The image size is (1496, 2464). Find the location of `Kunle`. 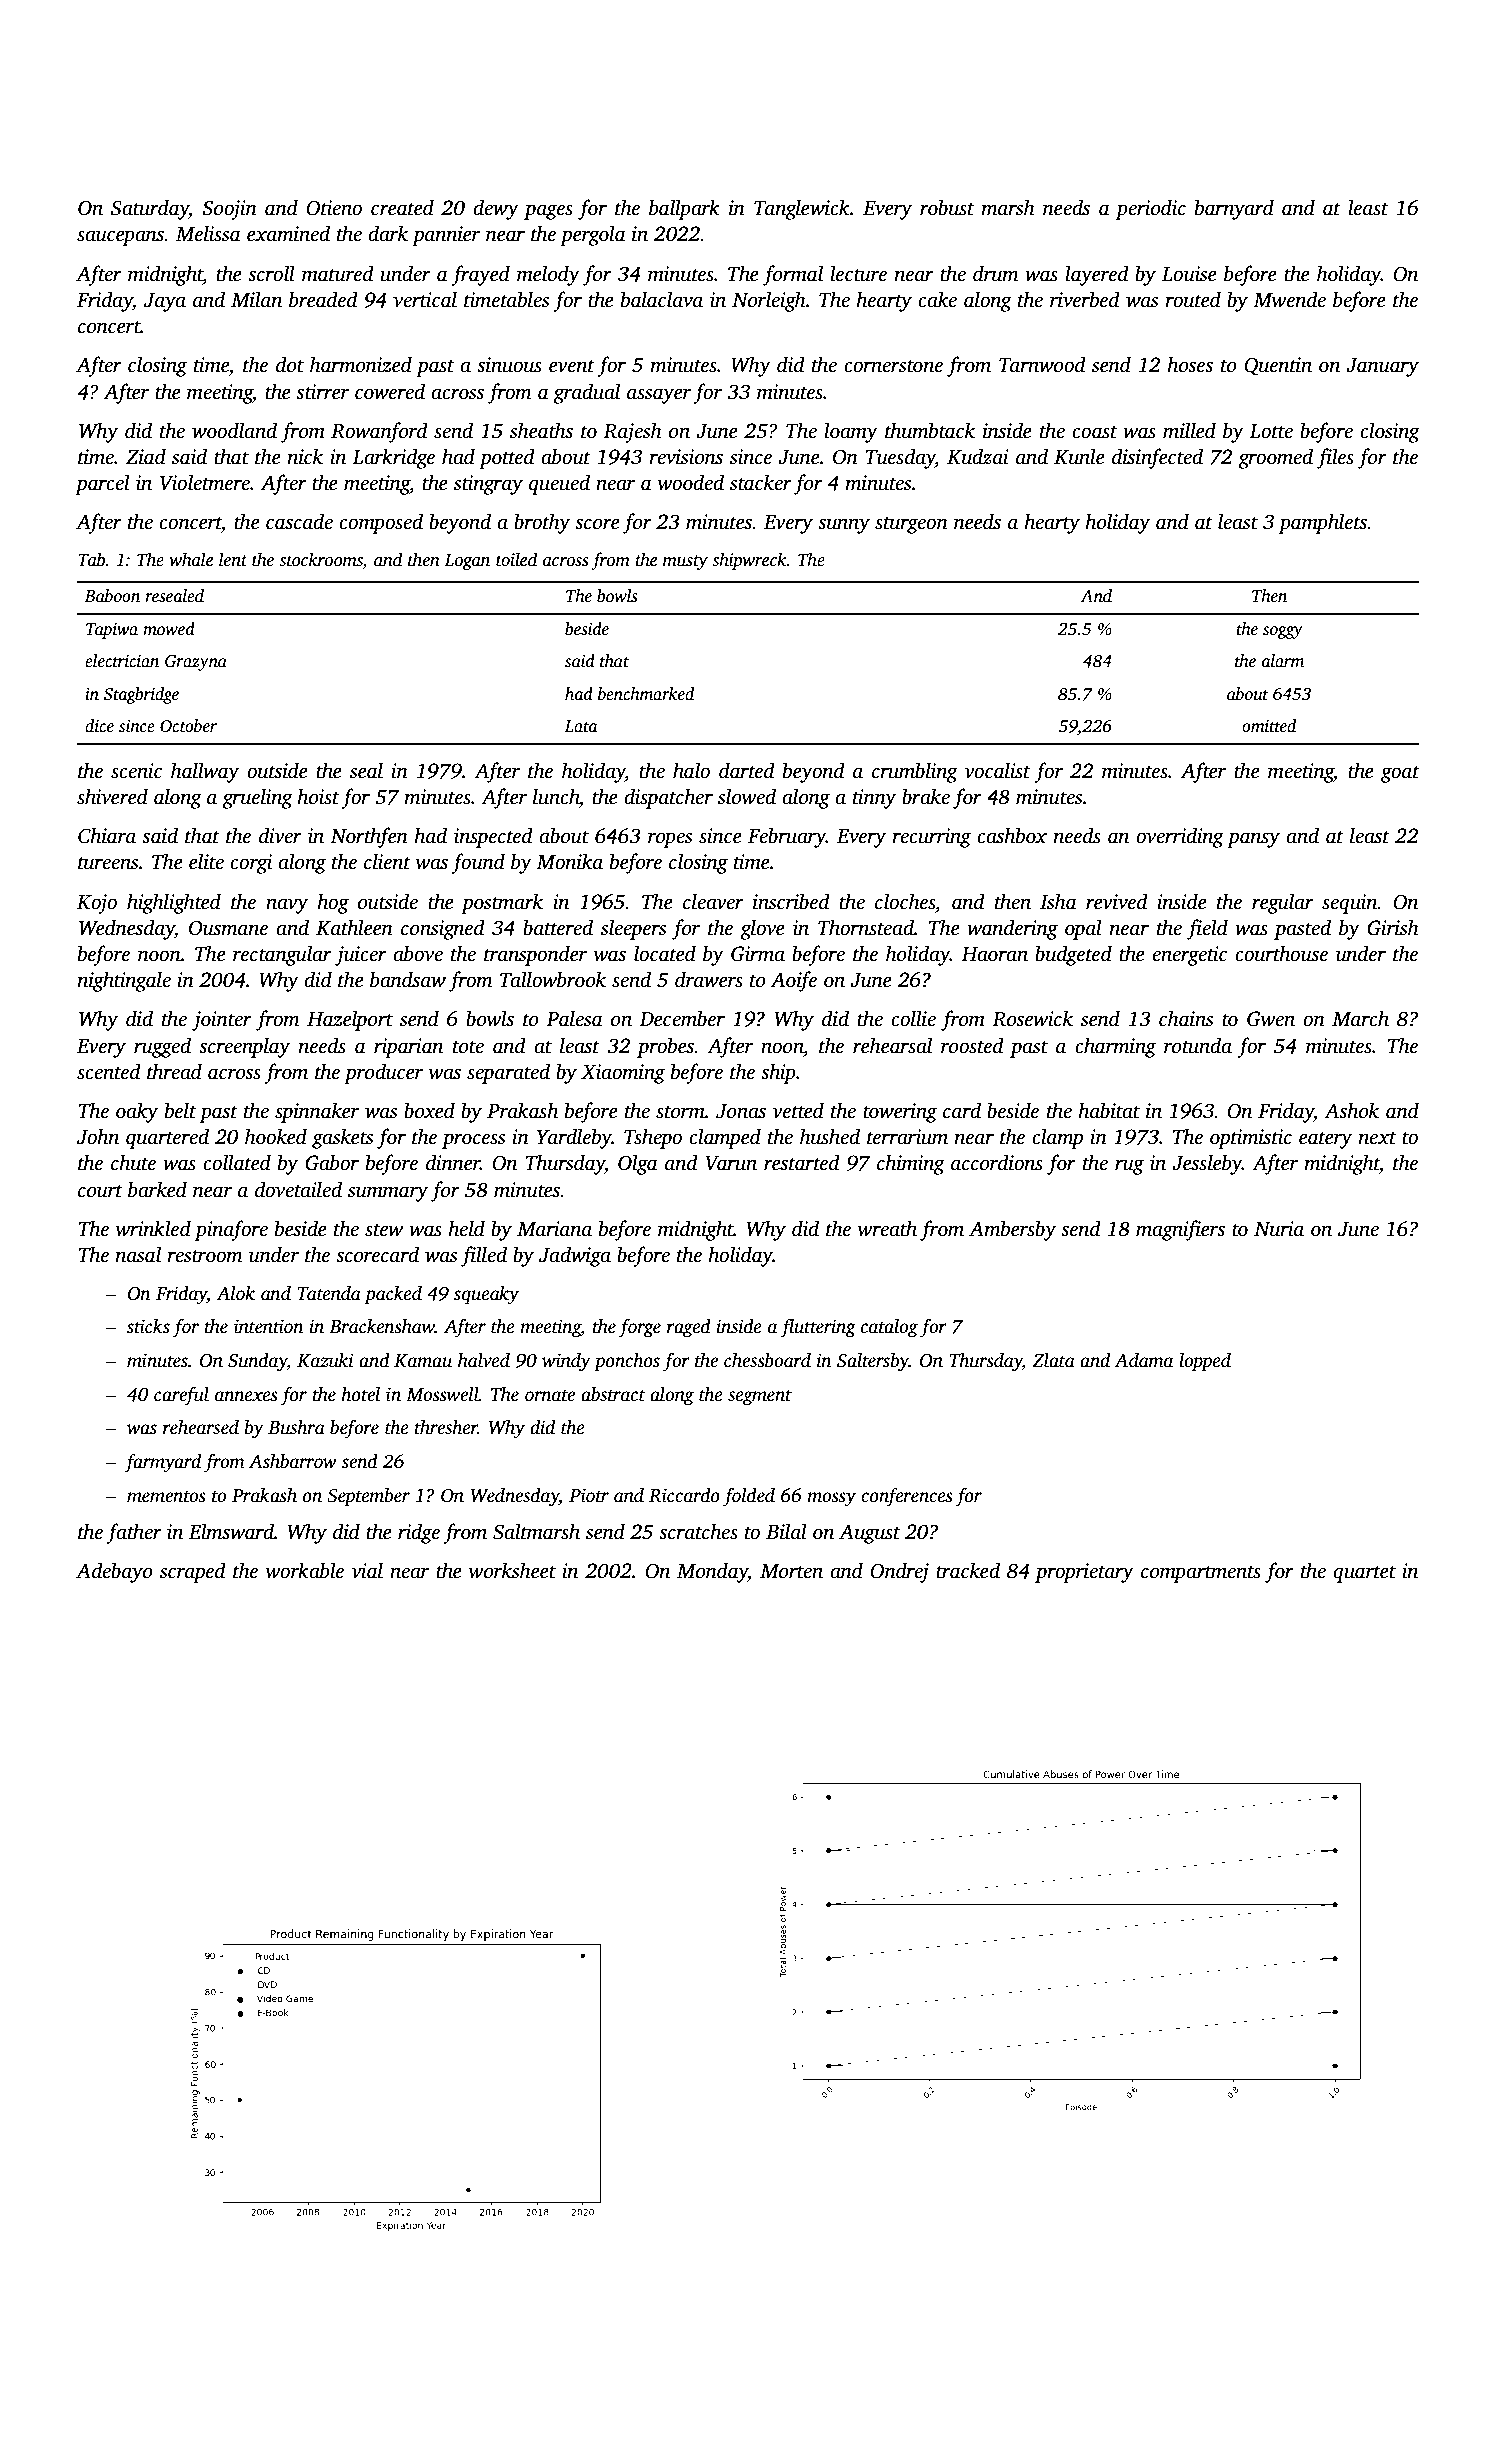

Kunle is located at coordinates (1079, 456).
